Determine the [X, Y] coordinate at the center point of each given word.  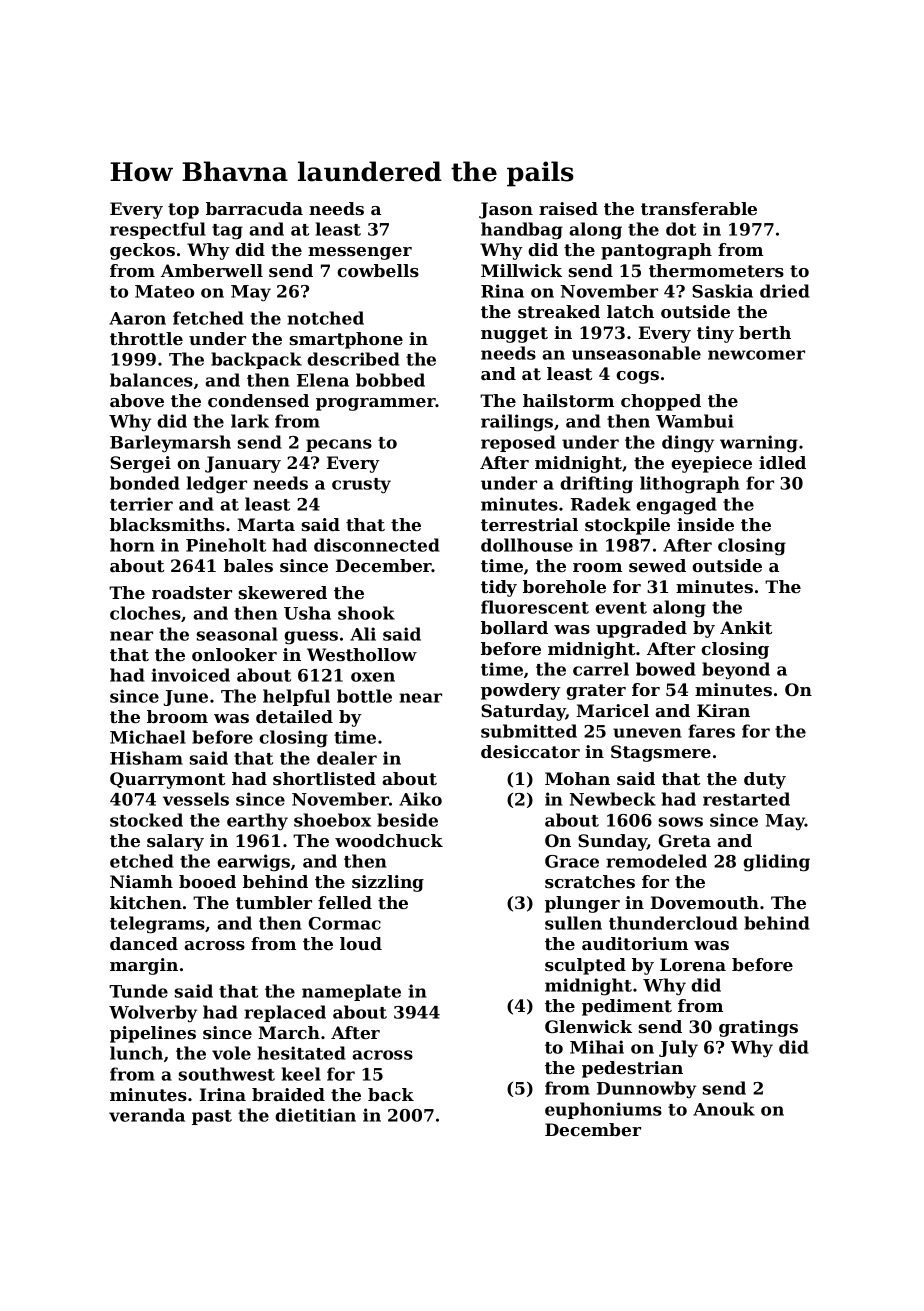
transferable [699, 208]
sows [681, 822]
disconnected [377, 545]
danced [144, 943]
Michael [148, 737]
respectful [158, 230]
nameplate [351, 992]
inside [705, 524]
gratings [758, 1028]
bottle [364, 696]
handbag [522, 231]
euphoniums [603, 1110]
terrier [141, 504]
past [212, 1117]
